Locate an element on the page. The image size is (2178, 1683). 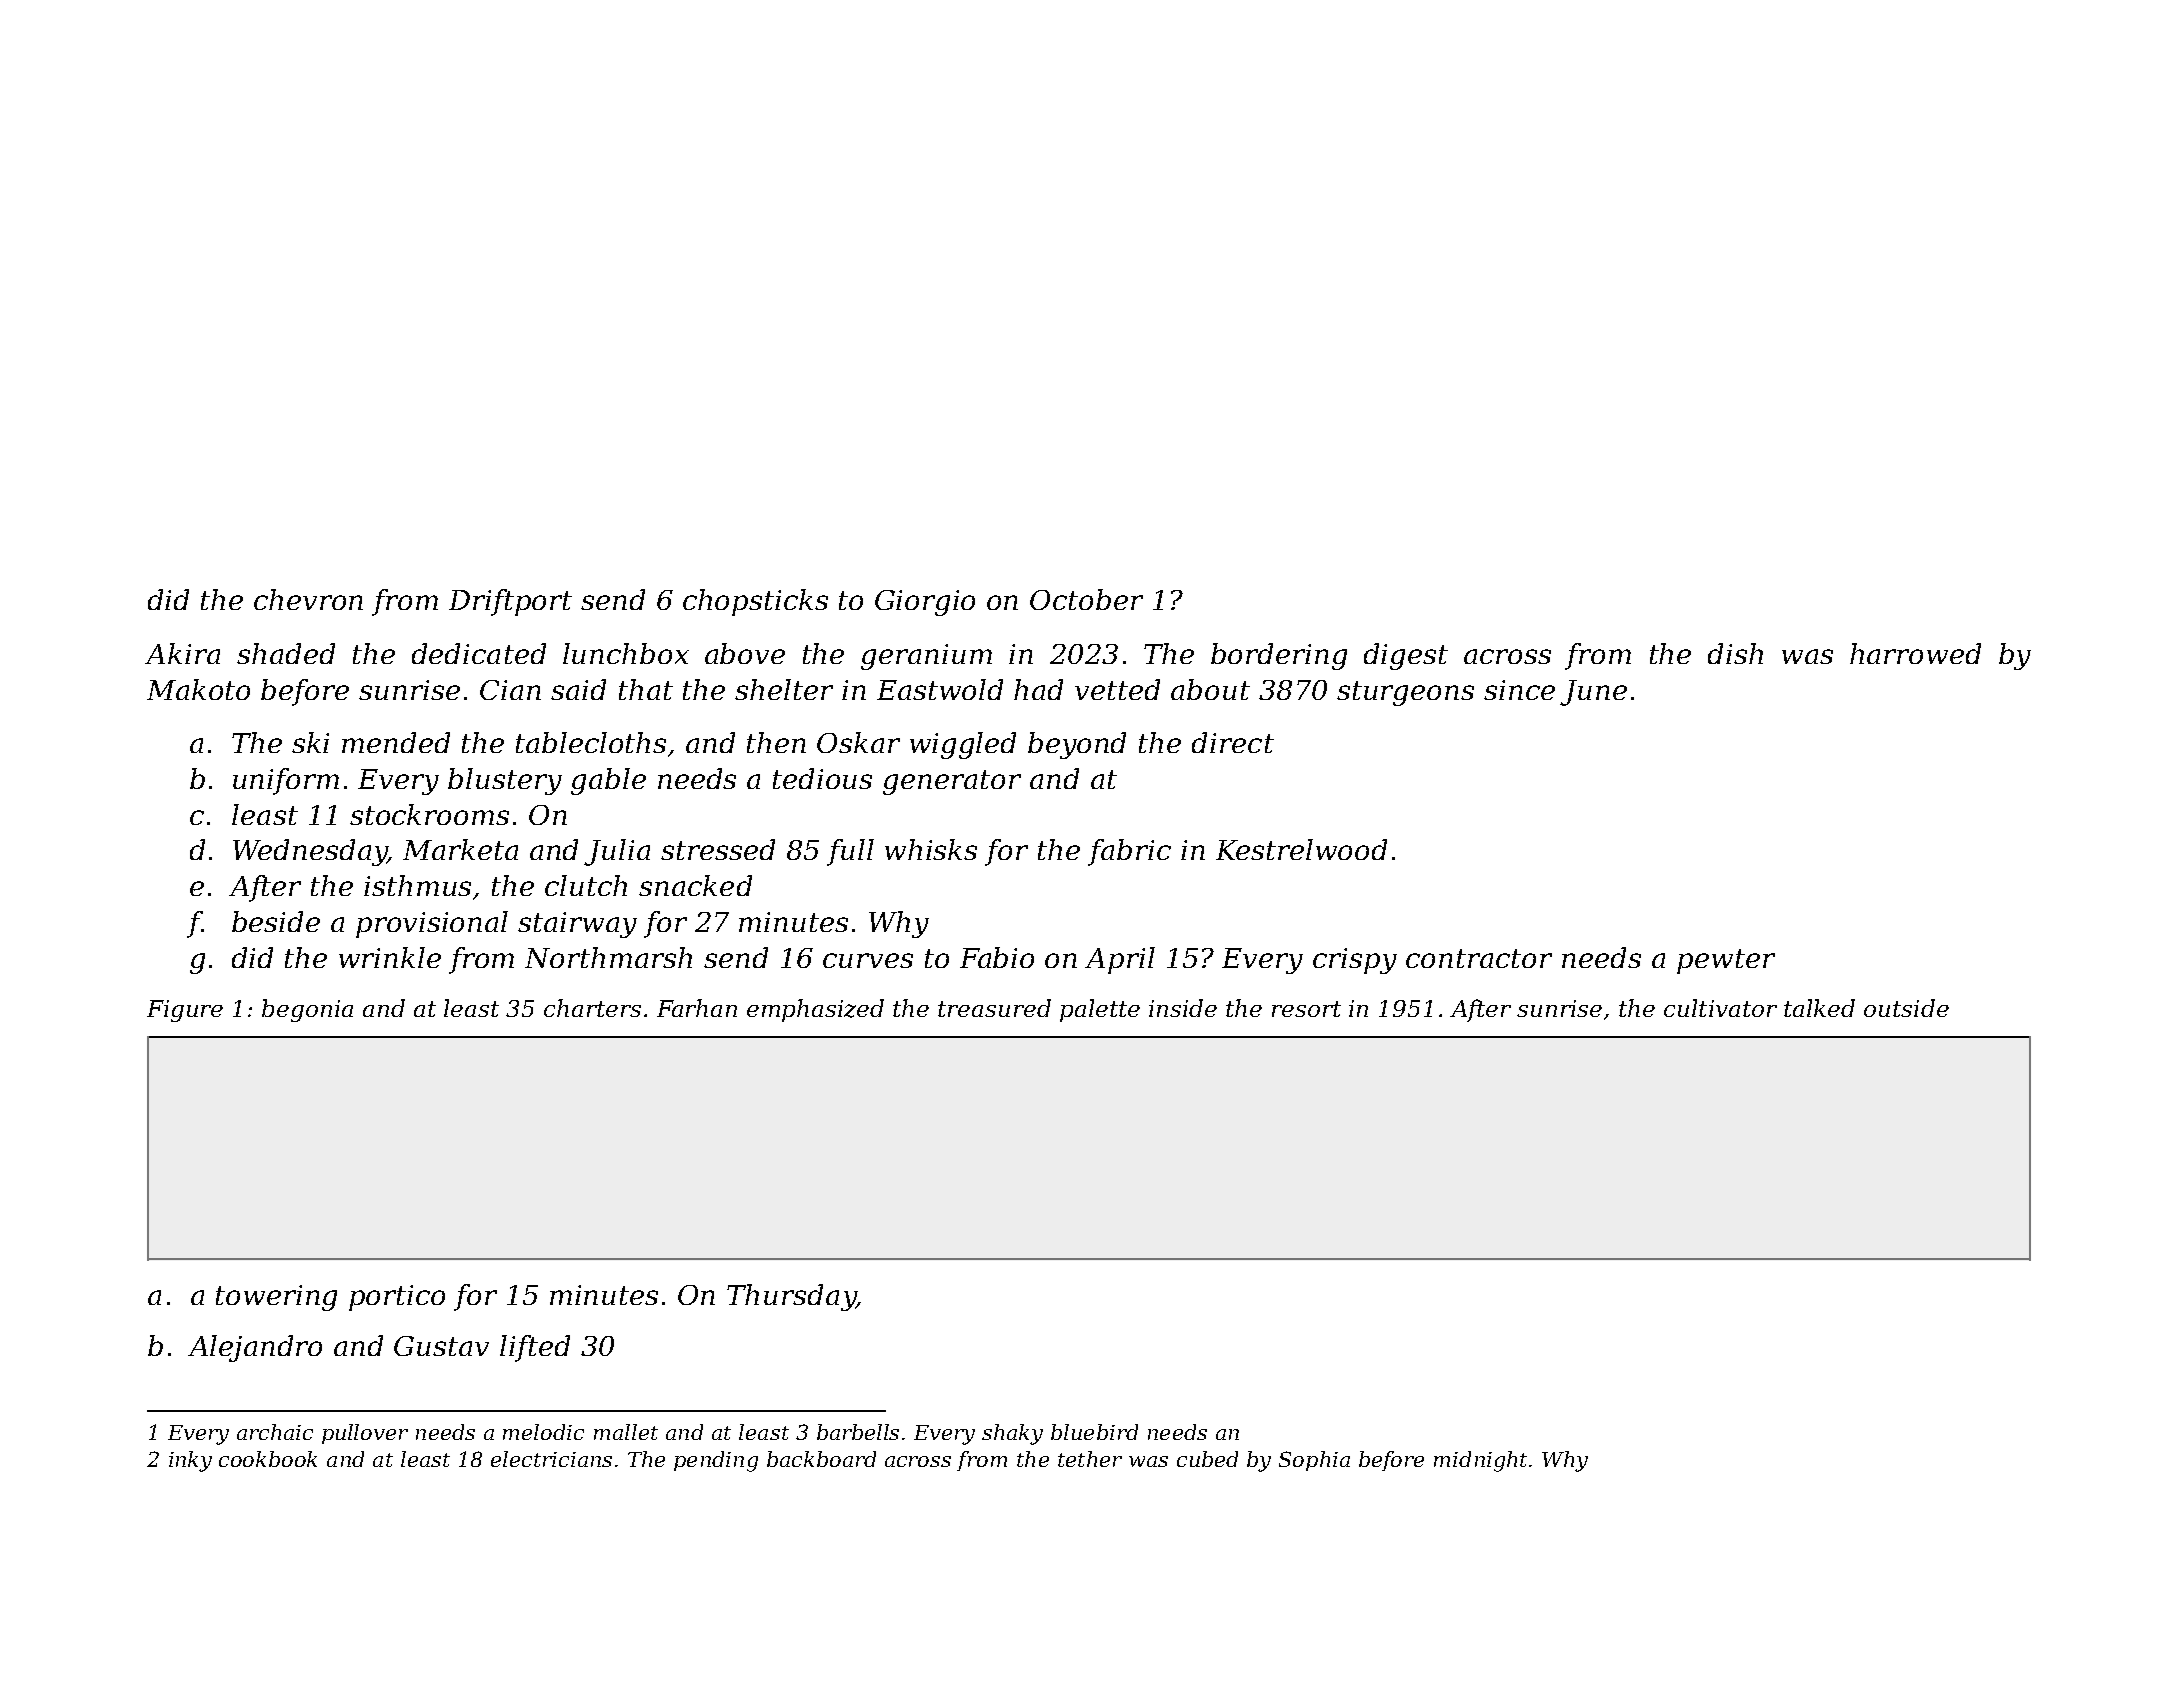
shaded is located at coordinates (286, 653).
